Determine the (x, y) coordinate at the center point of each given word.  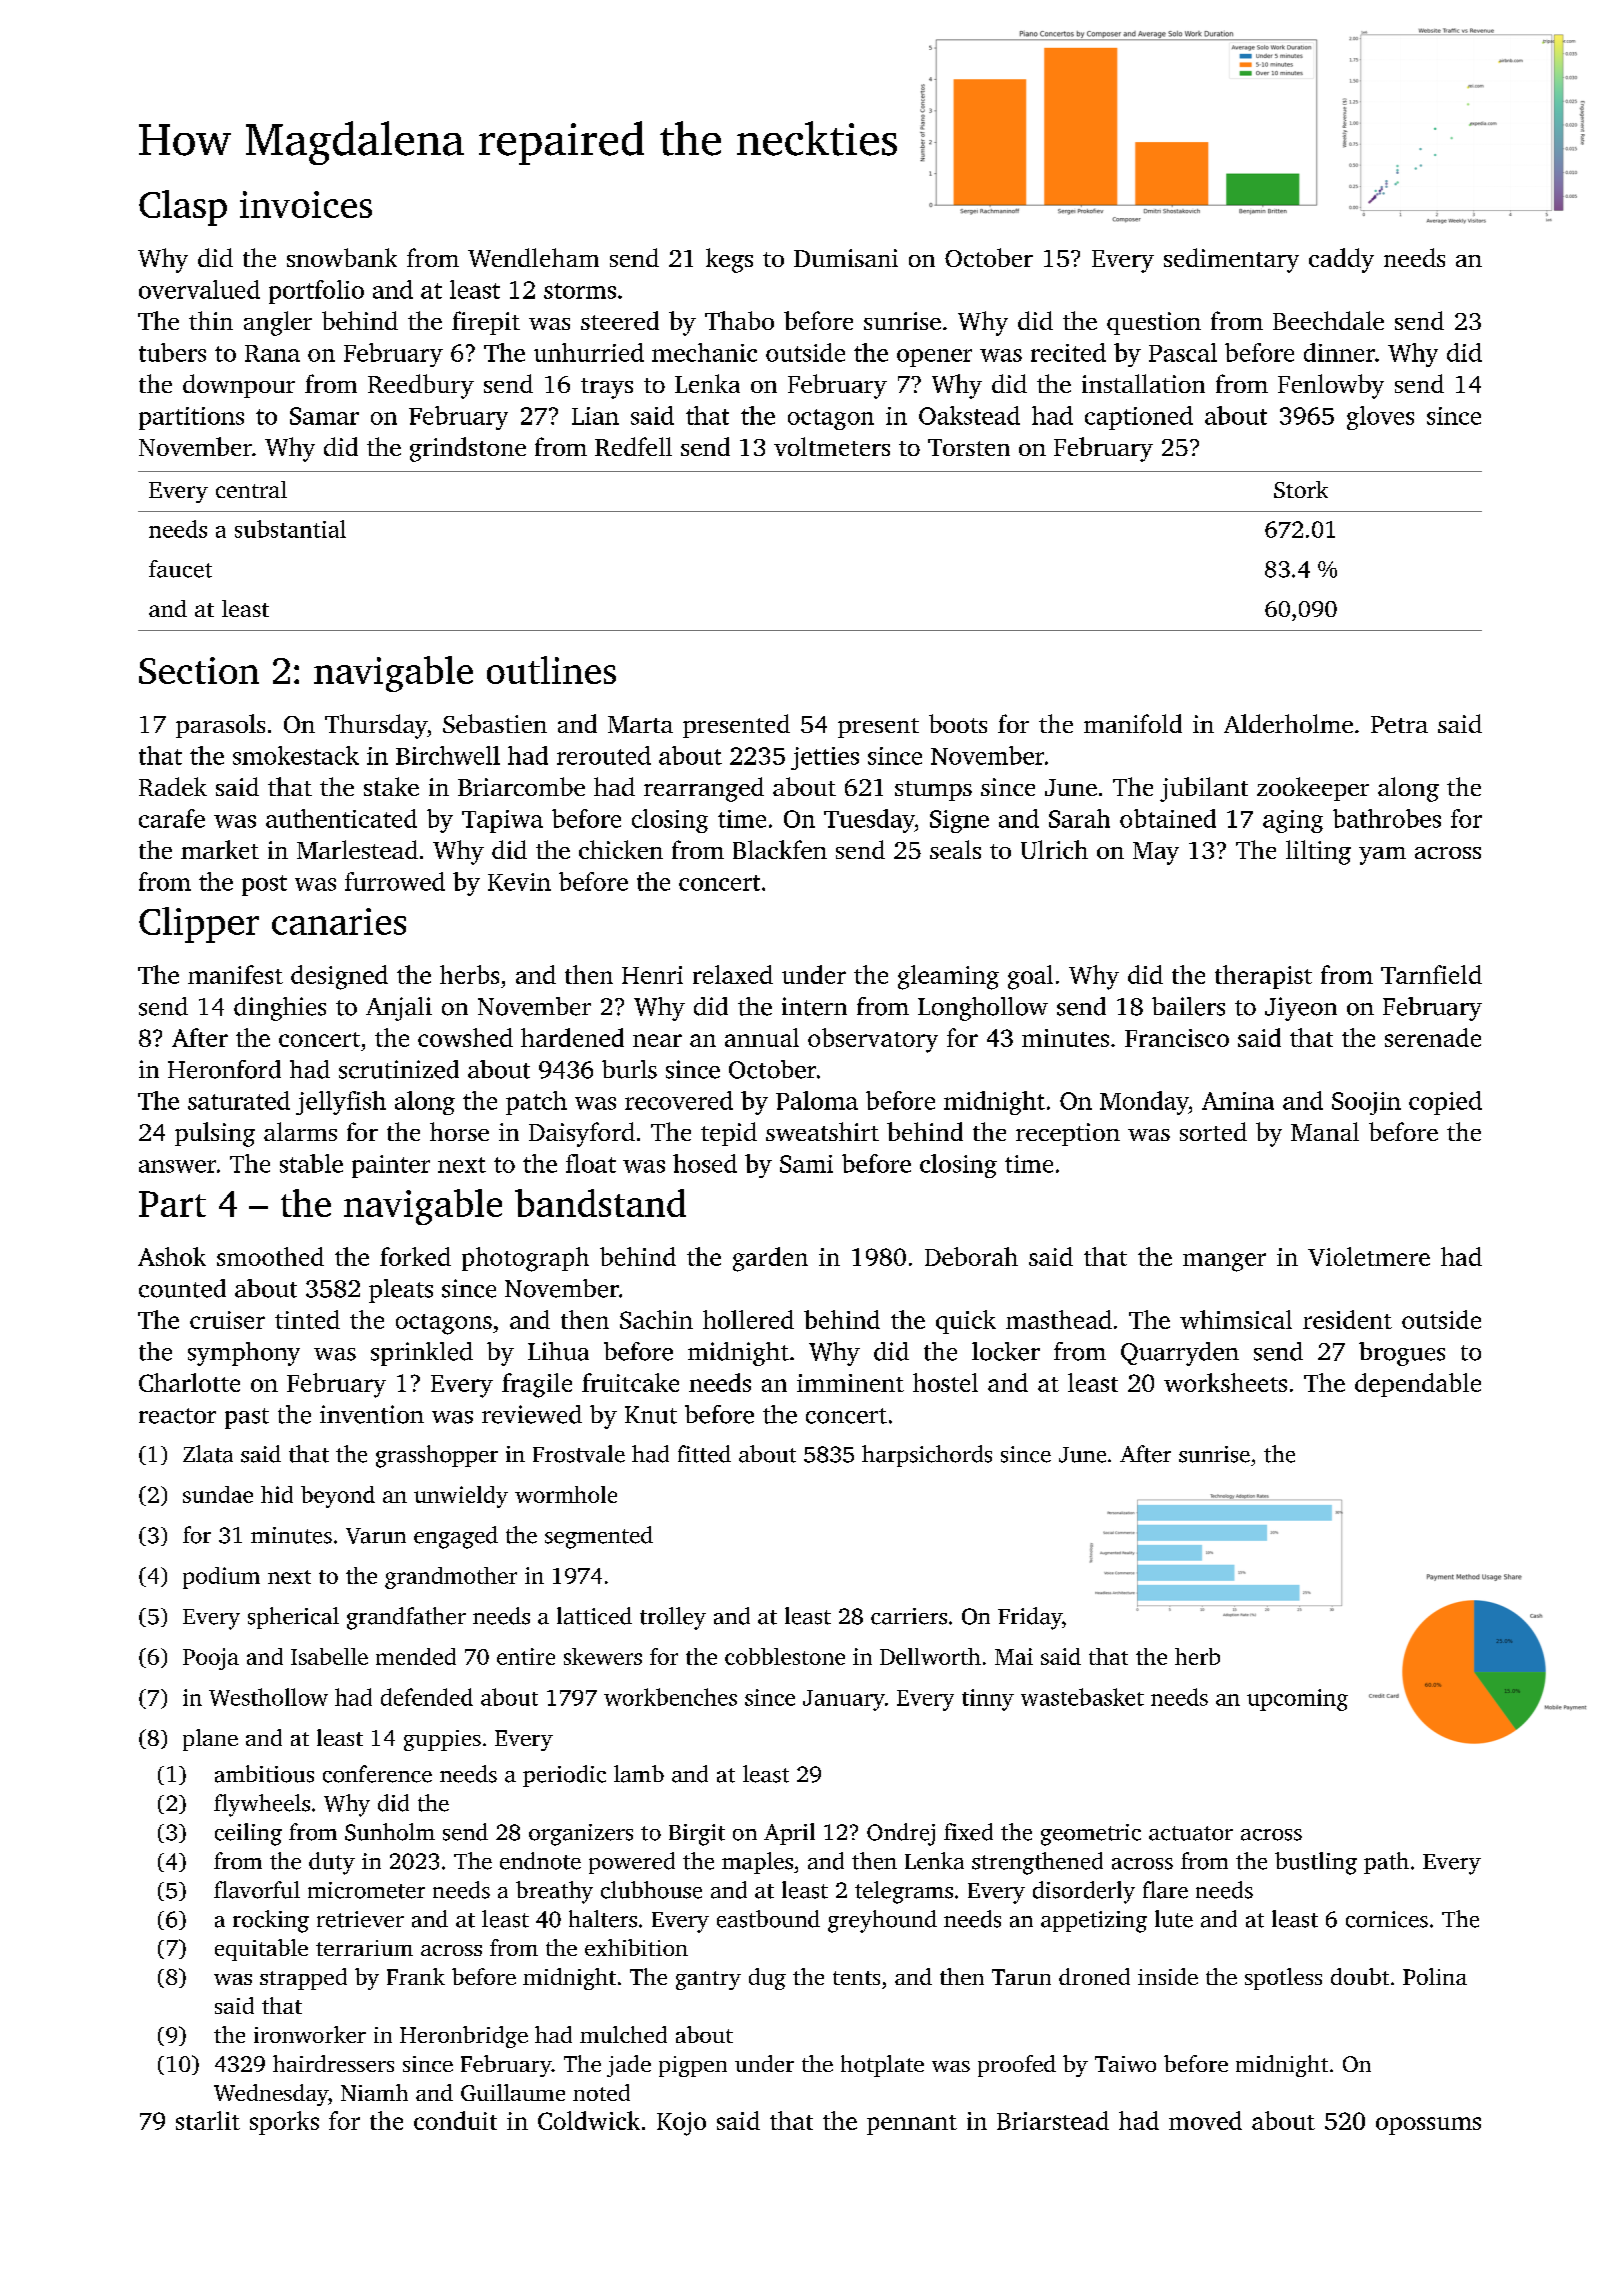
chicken (621, 849)
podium (221, 1578)
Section (199, 670)
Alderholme (1288, 723)
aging (1293, 821)
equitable (261, 1950)
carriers (909, 1616)
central (251, 489)
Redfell (633, 446)
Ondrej (901, 1834)
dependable (1418, 1385)
